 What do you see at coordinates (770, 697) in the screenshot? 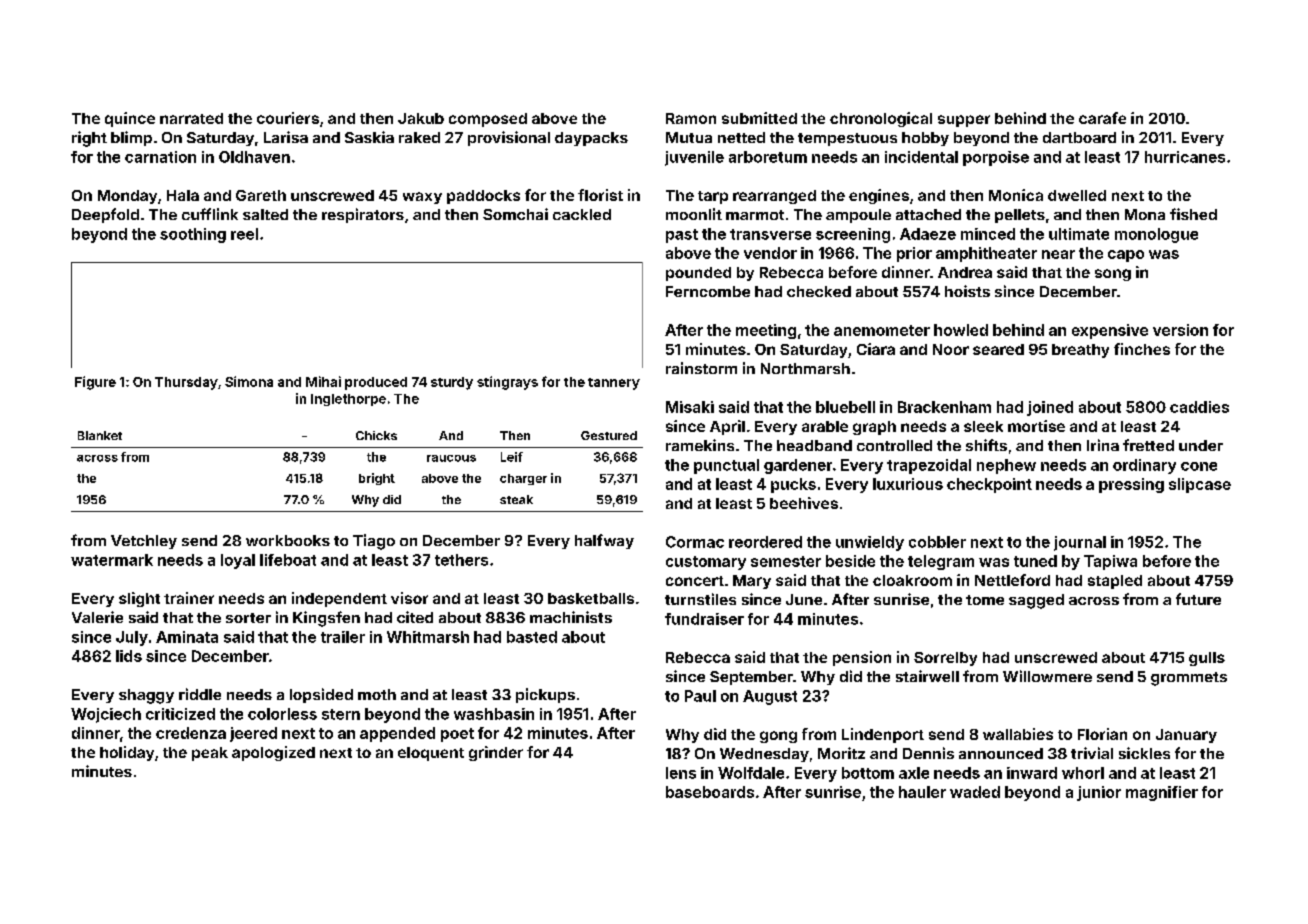
I see `August` at bounding box center [770, 697].
